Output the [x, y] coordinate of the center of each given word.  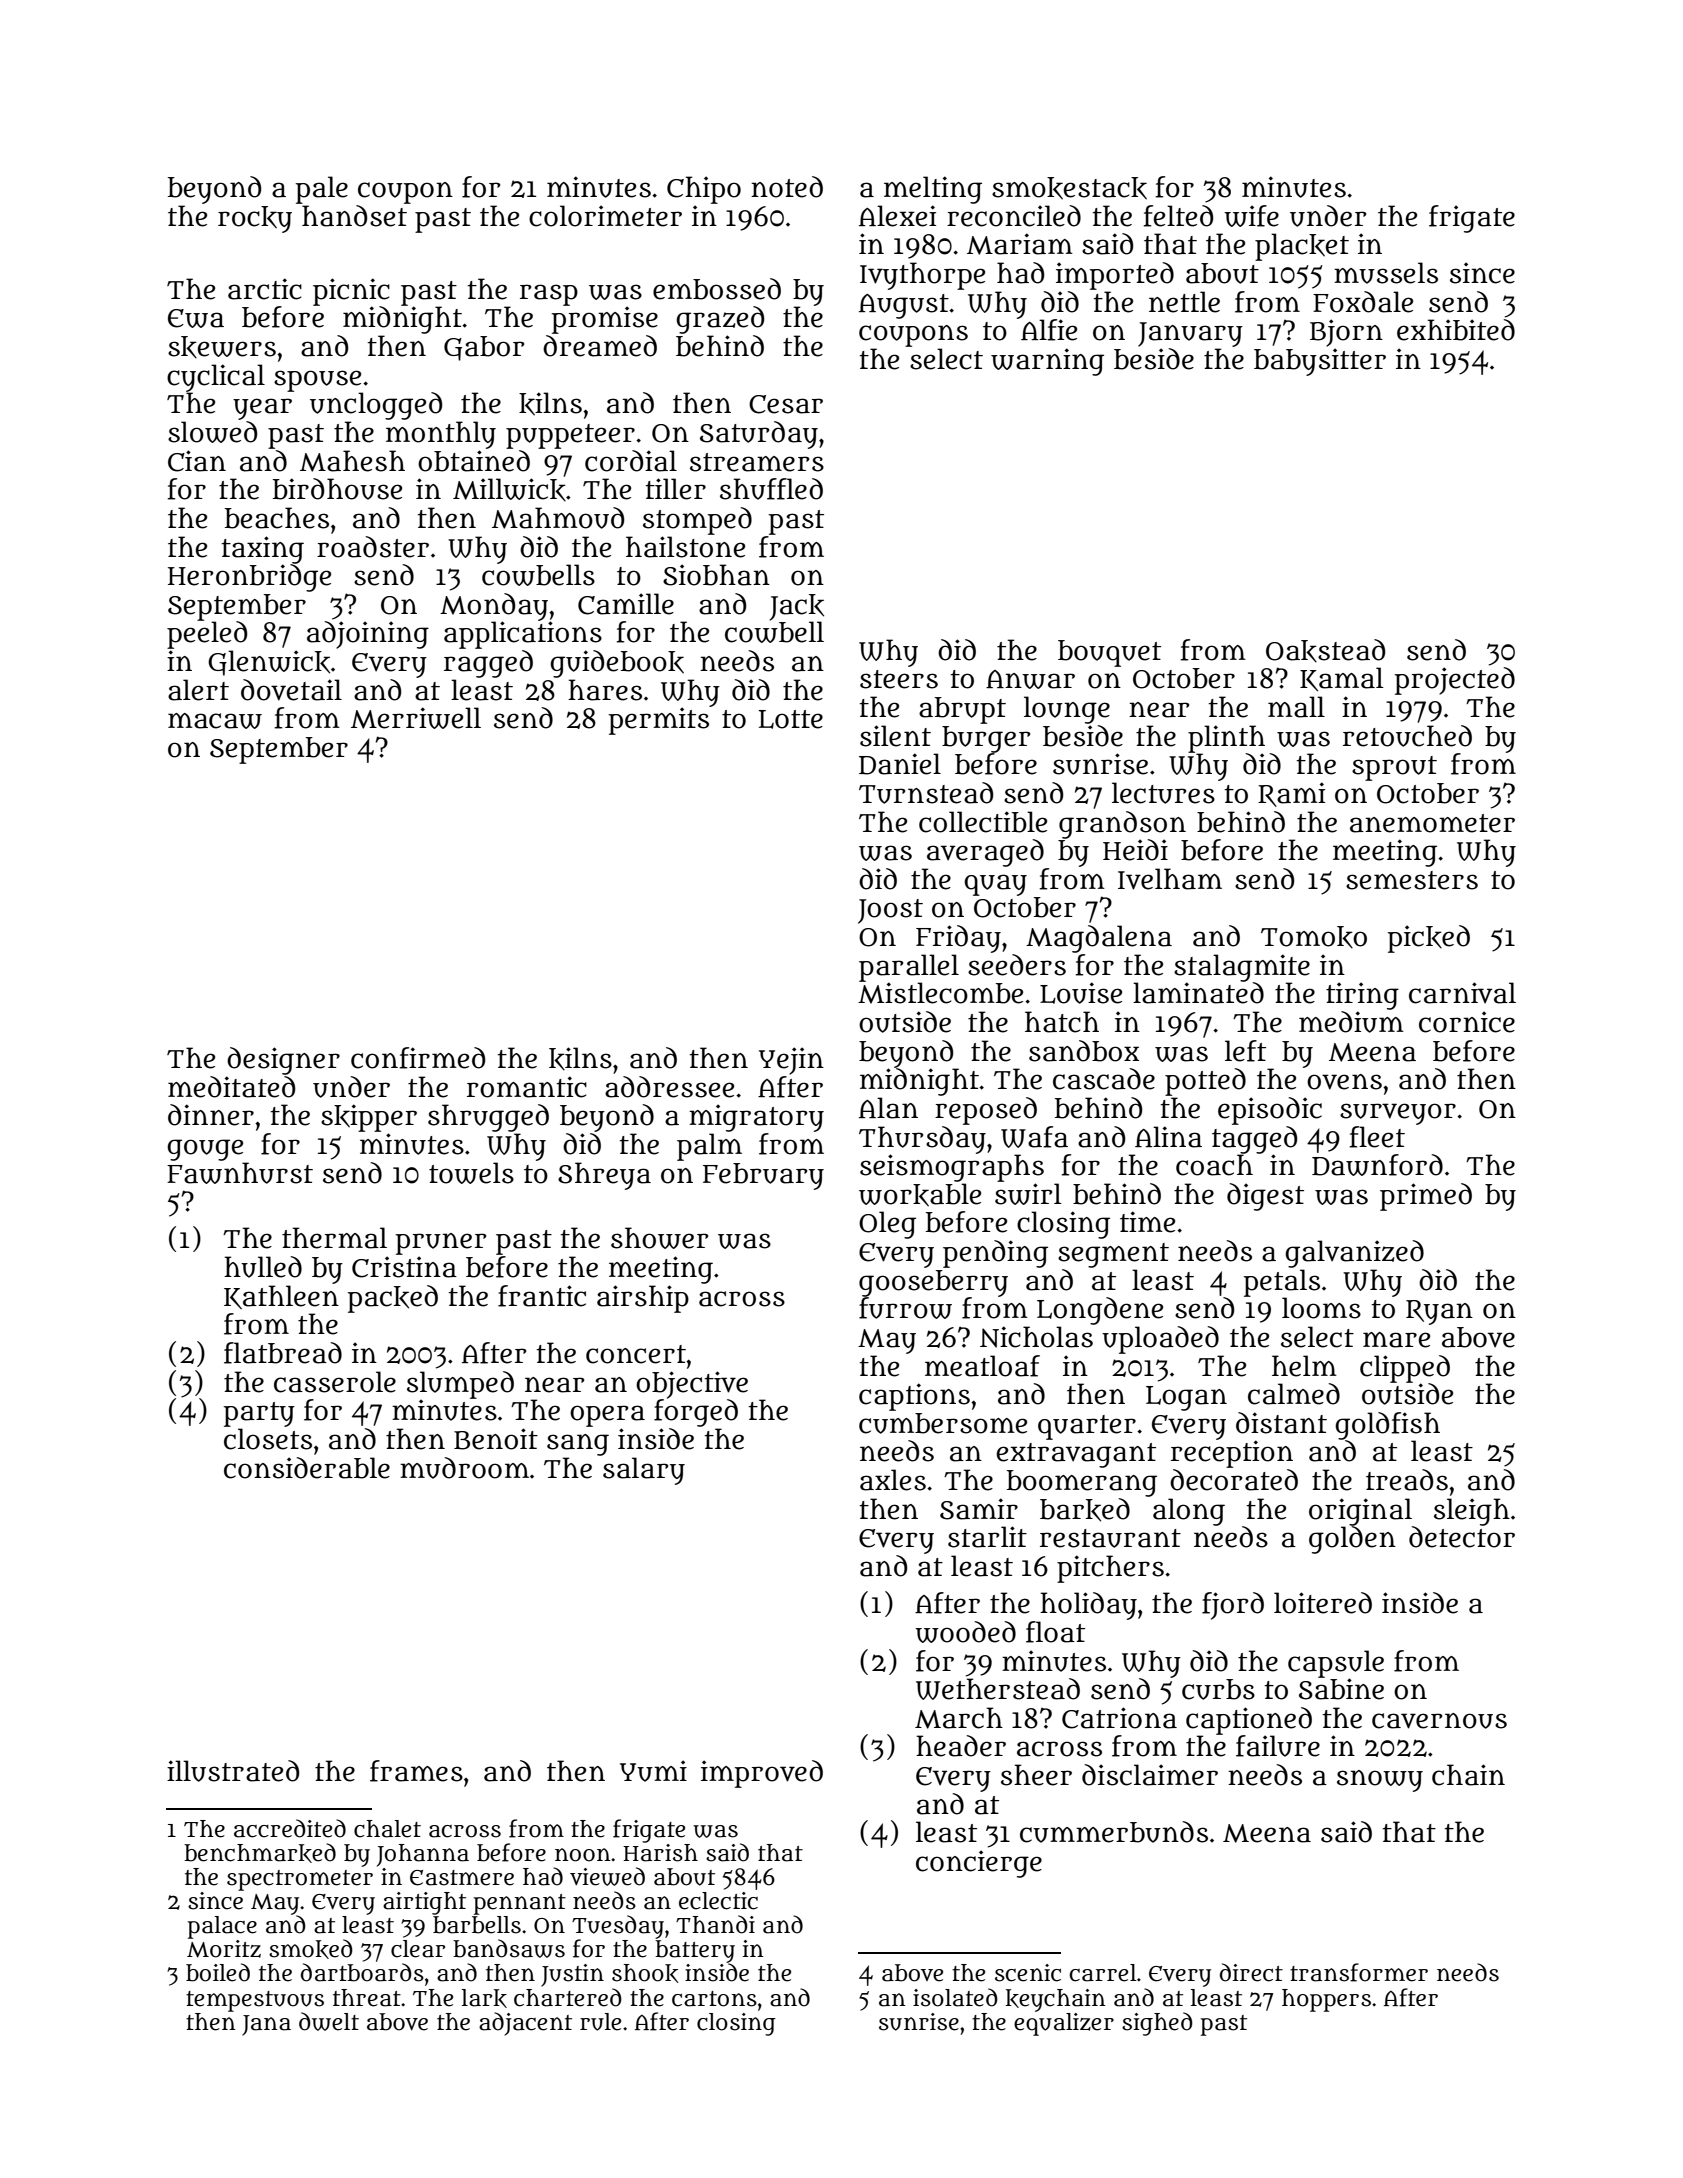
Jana [266, 2025]
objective [692, 1385]
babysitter [1320, 362]
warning [1047, 362]
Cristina [404, 1267]
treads [1407, 1480]
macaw [215, 721]
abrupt [962, 710]
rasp [549, 295]
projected [1455, 681]
